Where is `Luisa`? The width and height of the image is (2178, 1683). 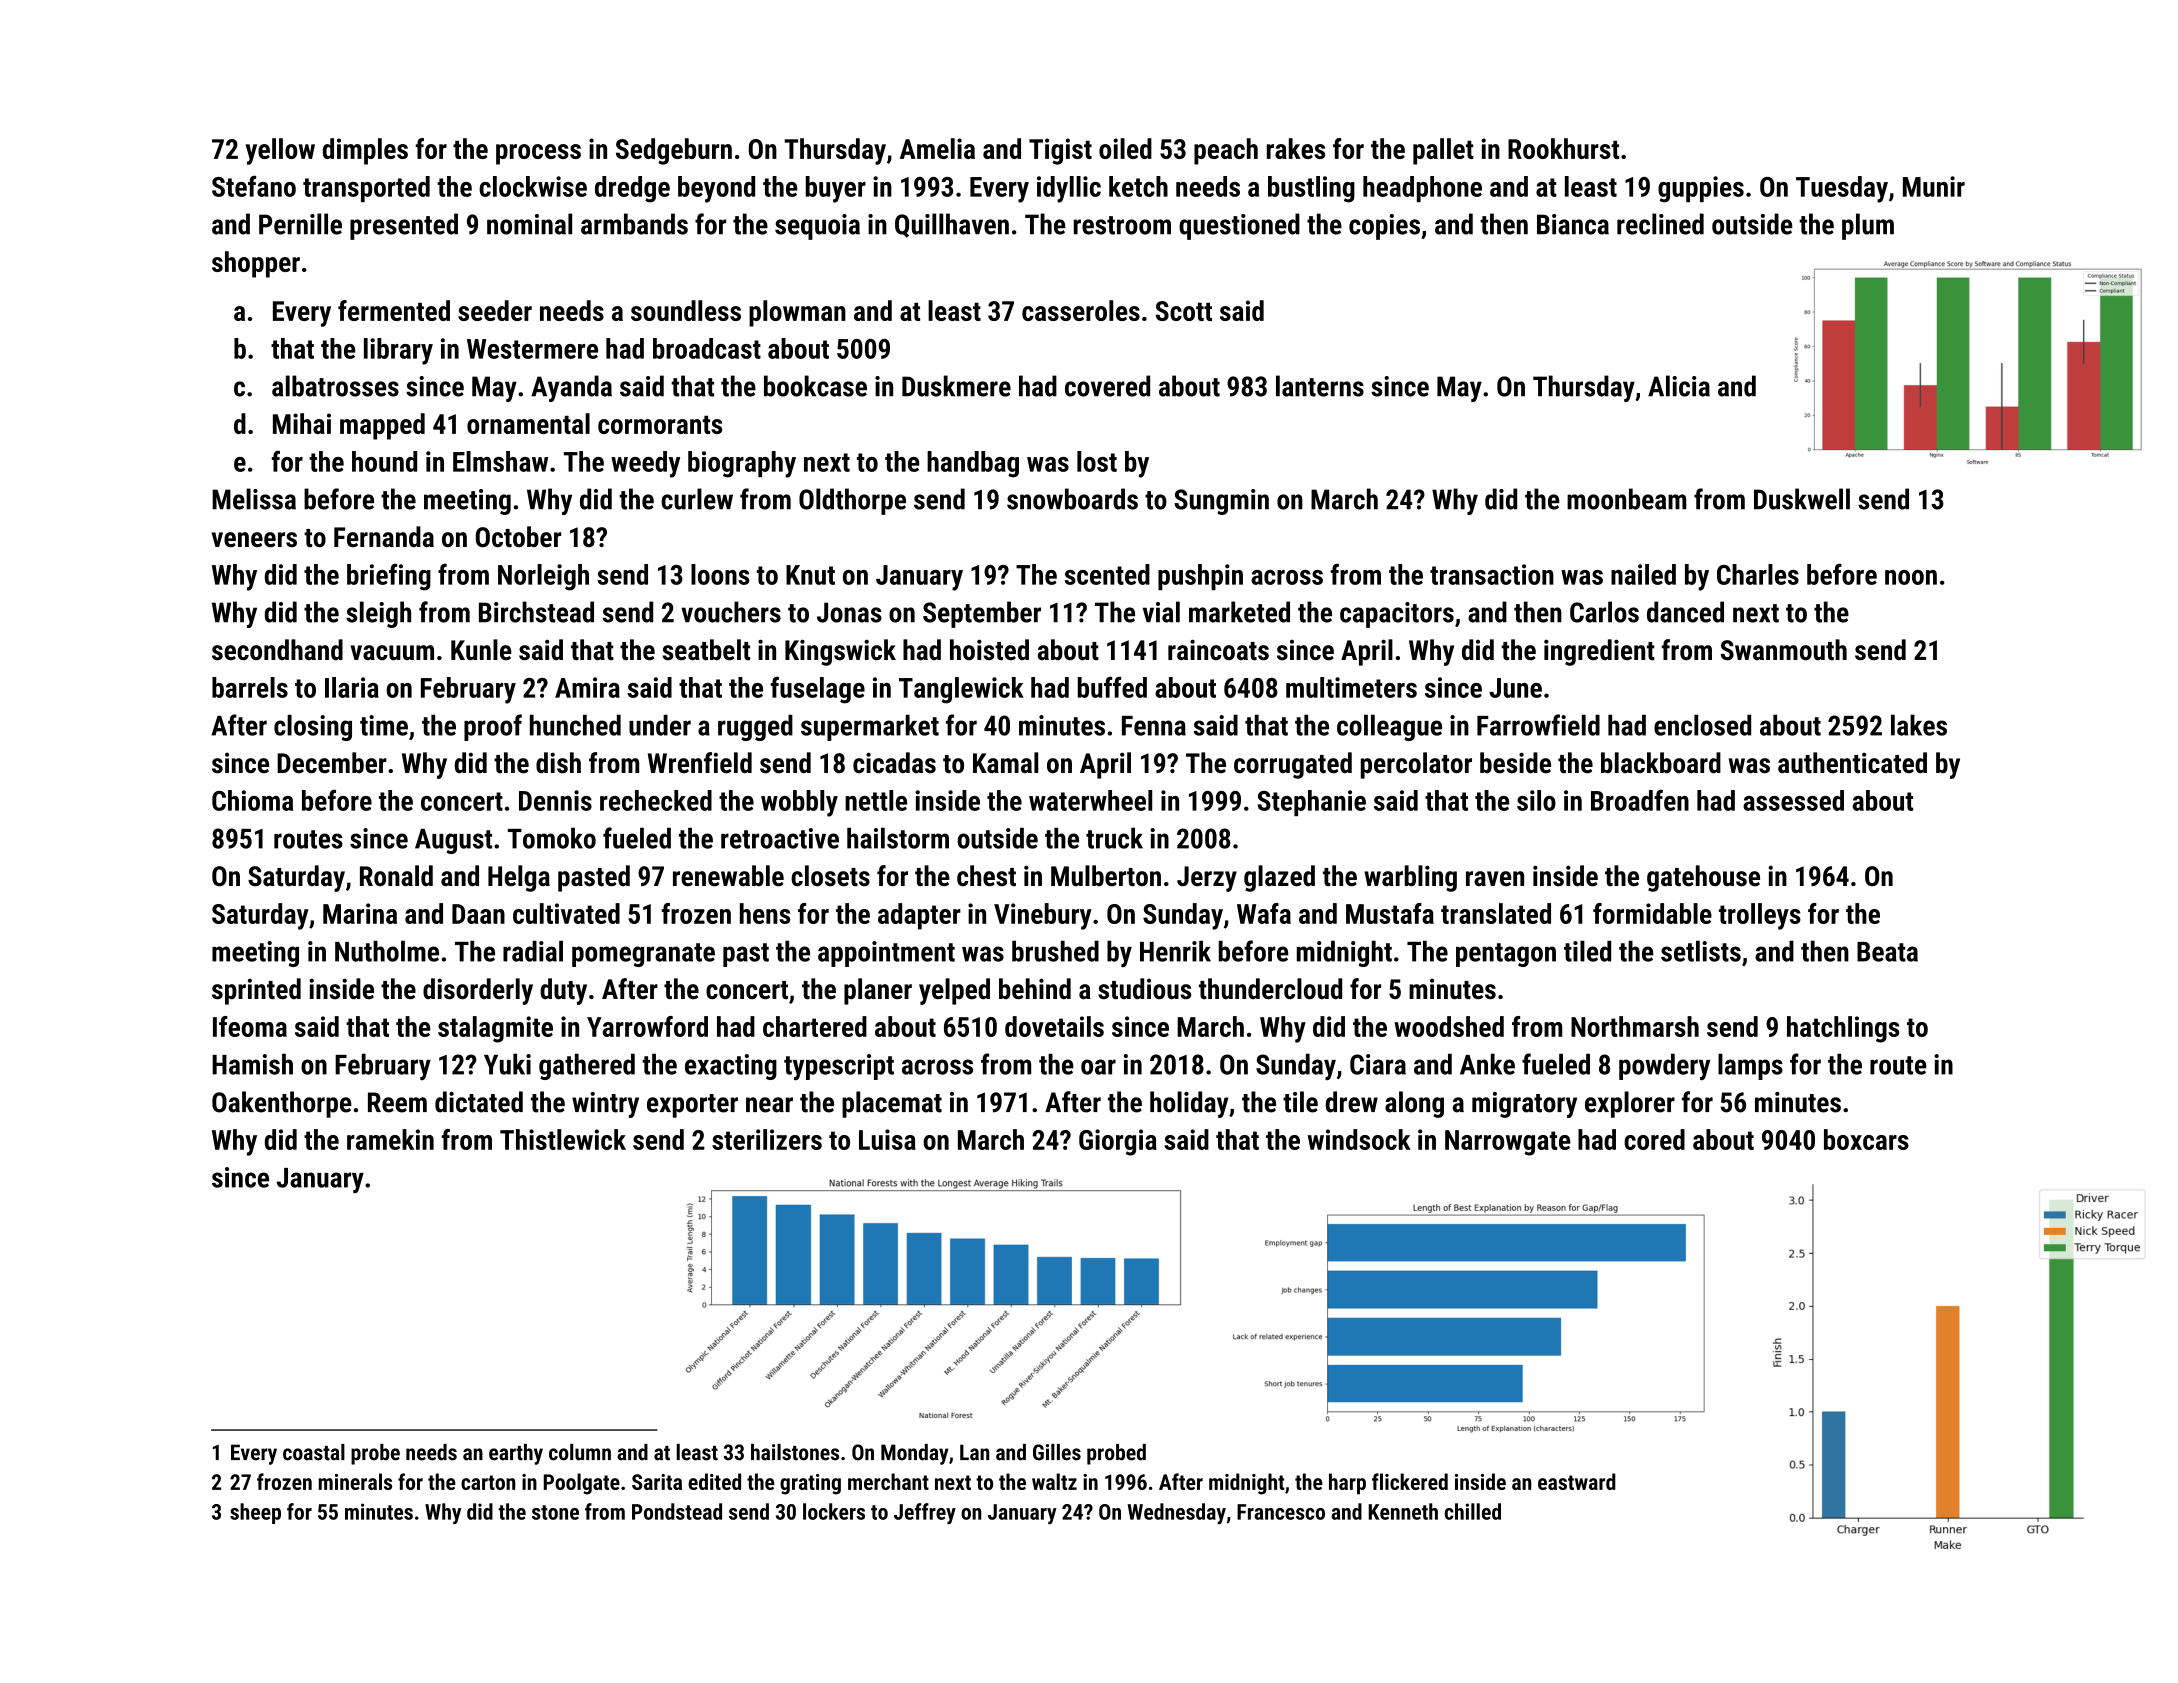 Luisa is located at coordinates (887, 1139).
